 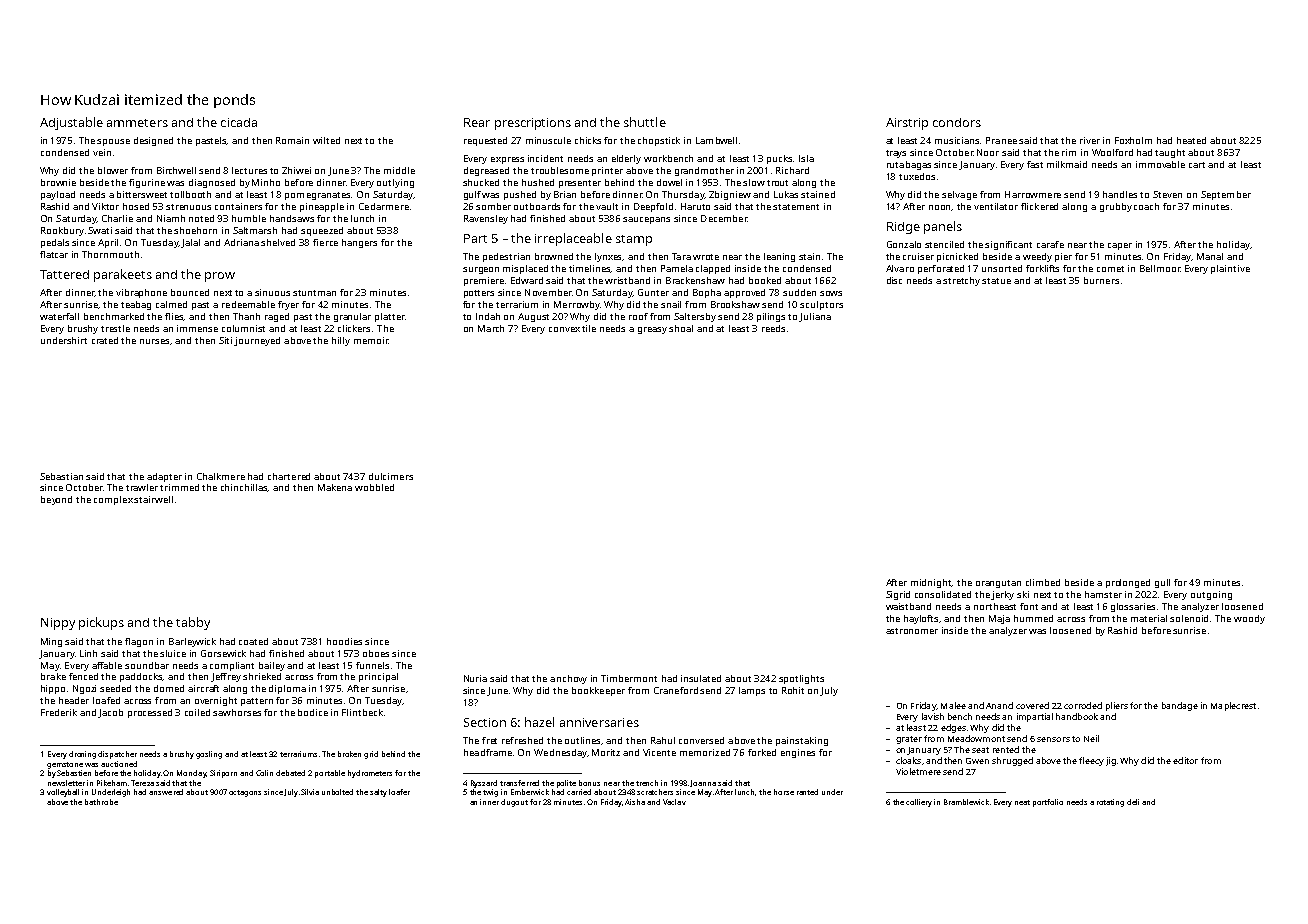 What do you see at coordinates (164, 477) in the page?
I see `adapter` at bounding box center [164, 477].
